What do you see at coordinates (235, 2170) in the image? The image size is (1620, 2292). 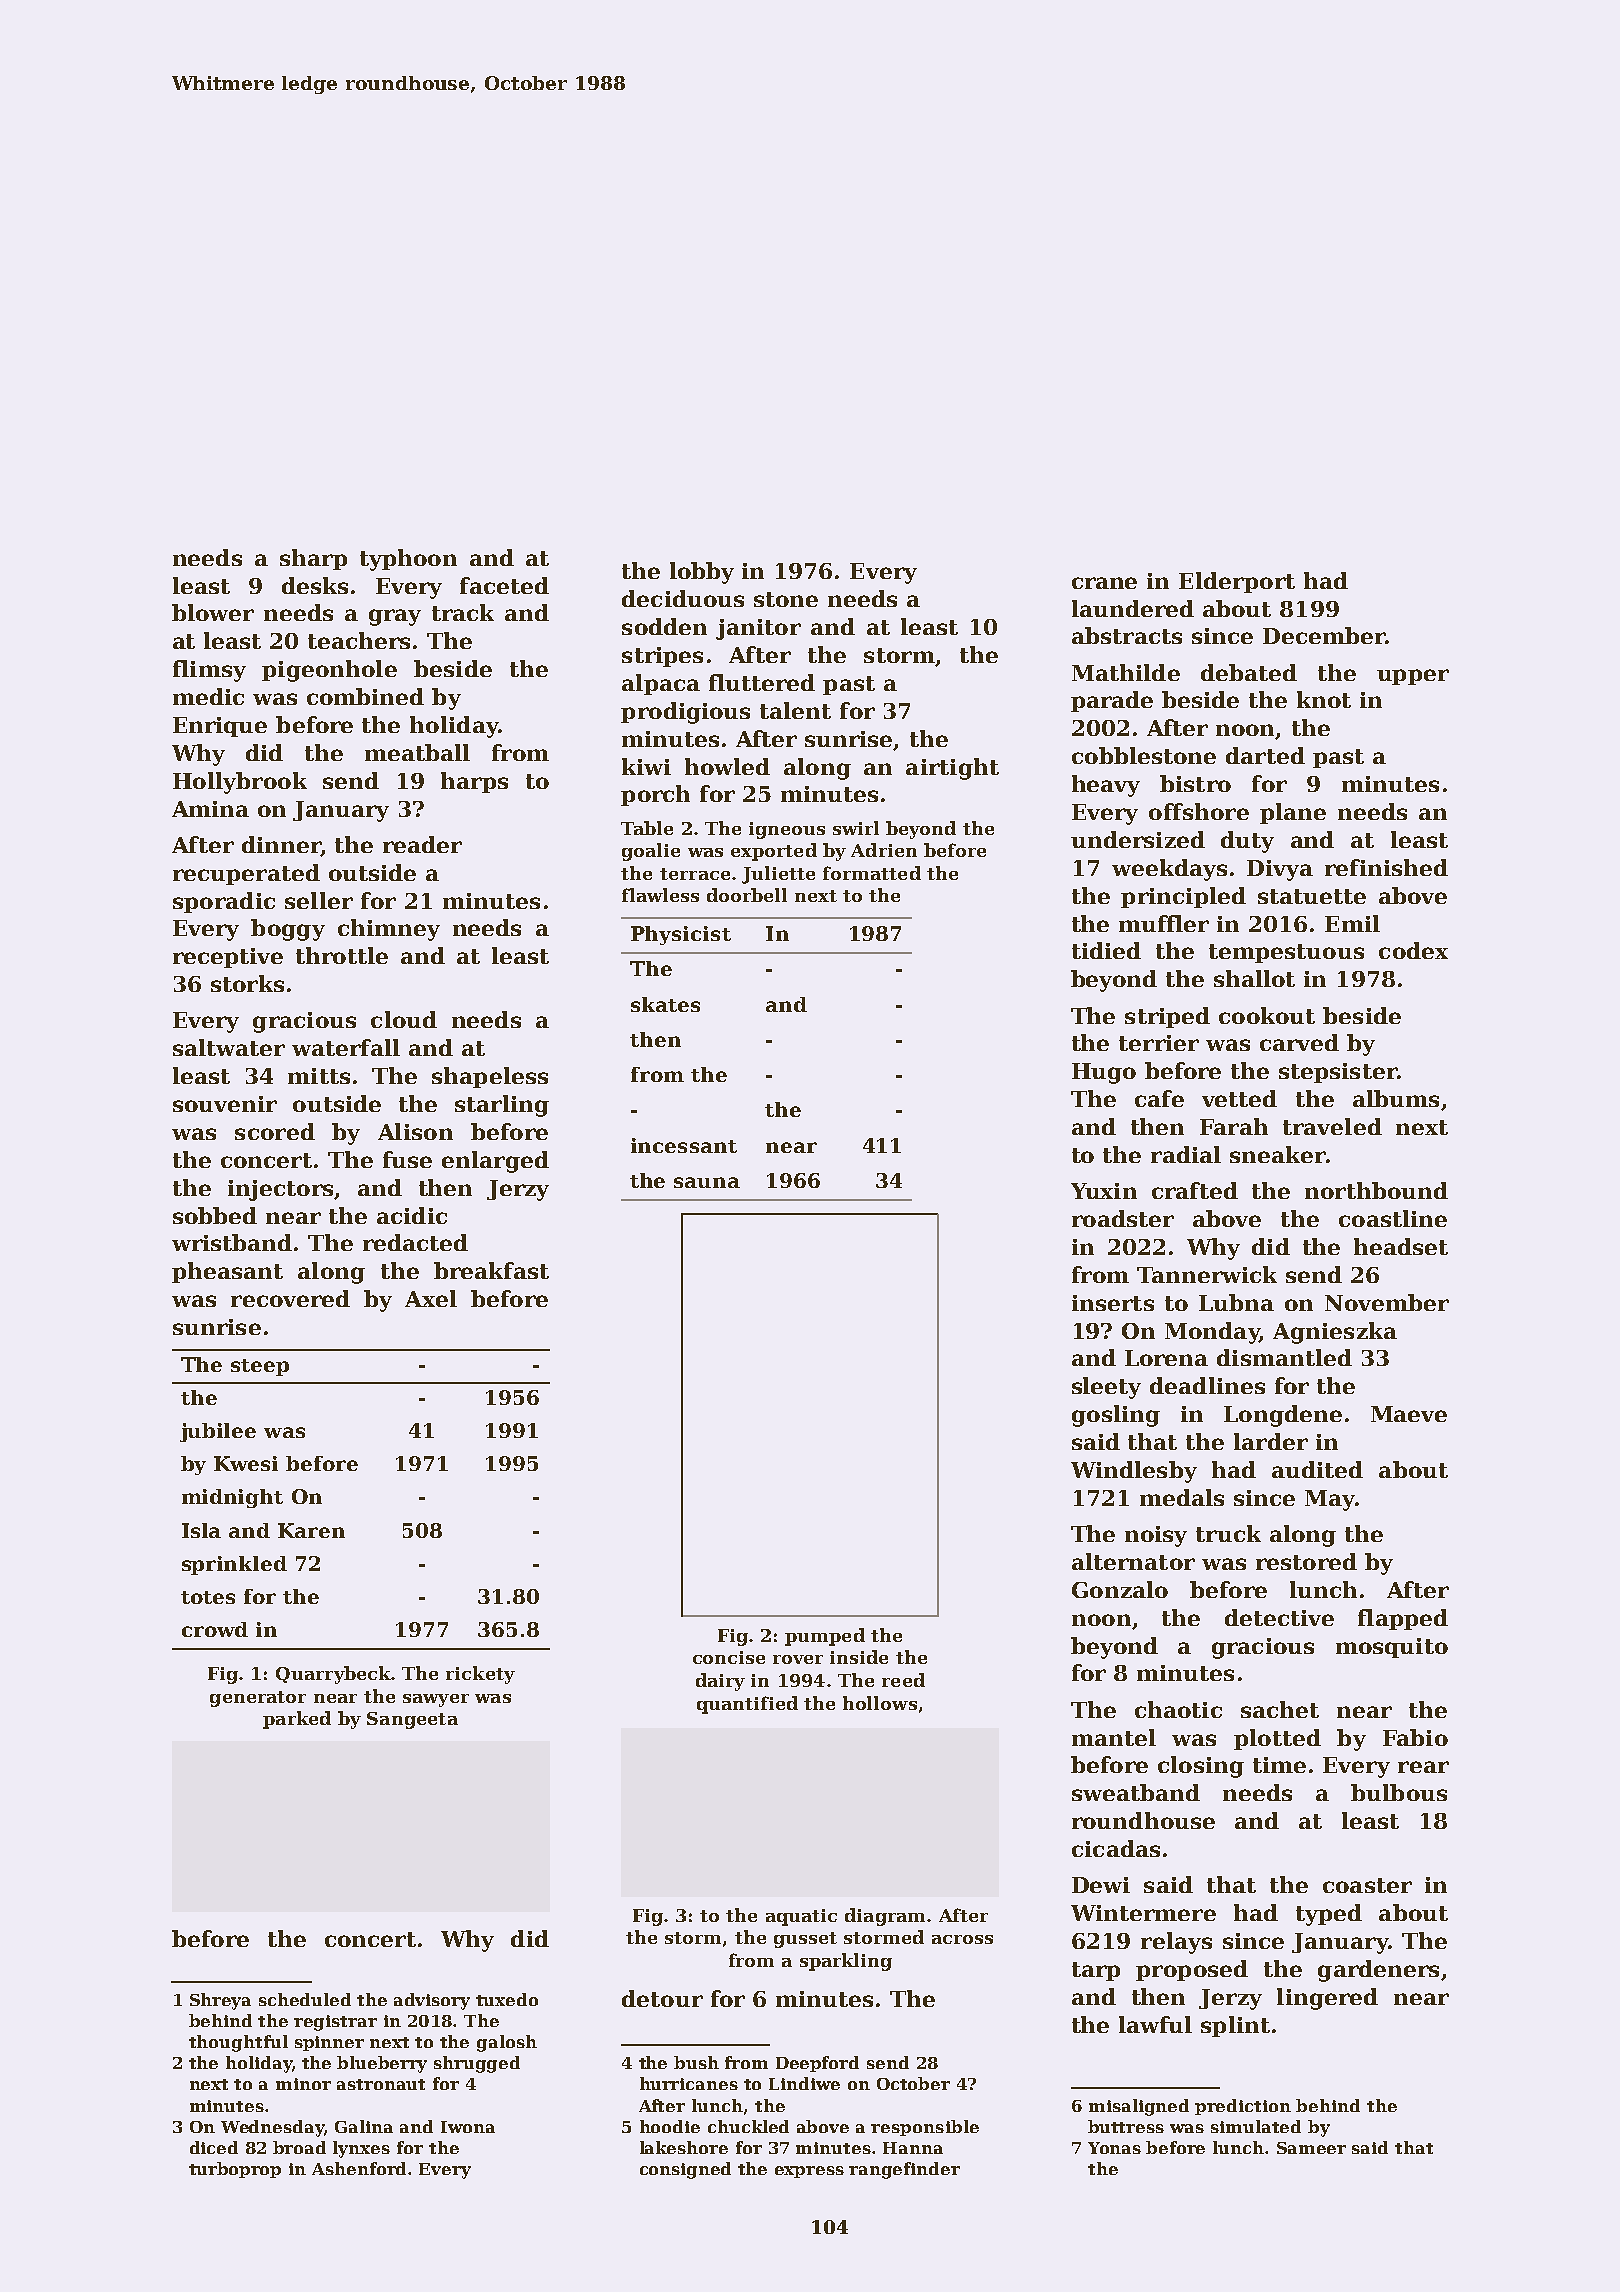 I see `turboprop` at bounding box center [235, 2170].
